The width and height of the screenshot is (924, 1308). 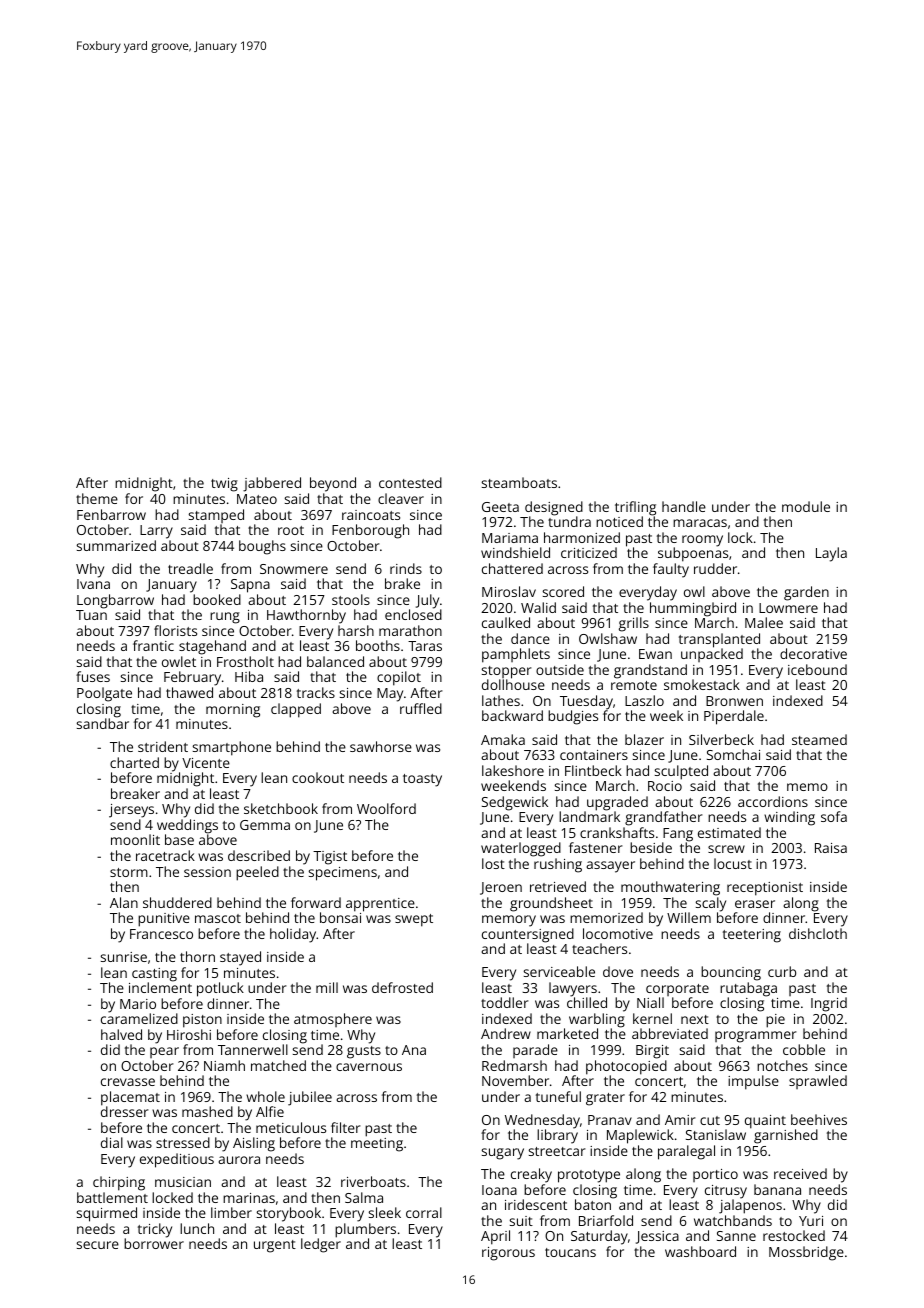 I want to click on strident, so click(x=163, y=746).
